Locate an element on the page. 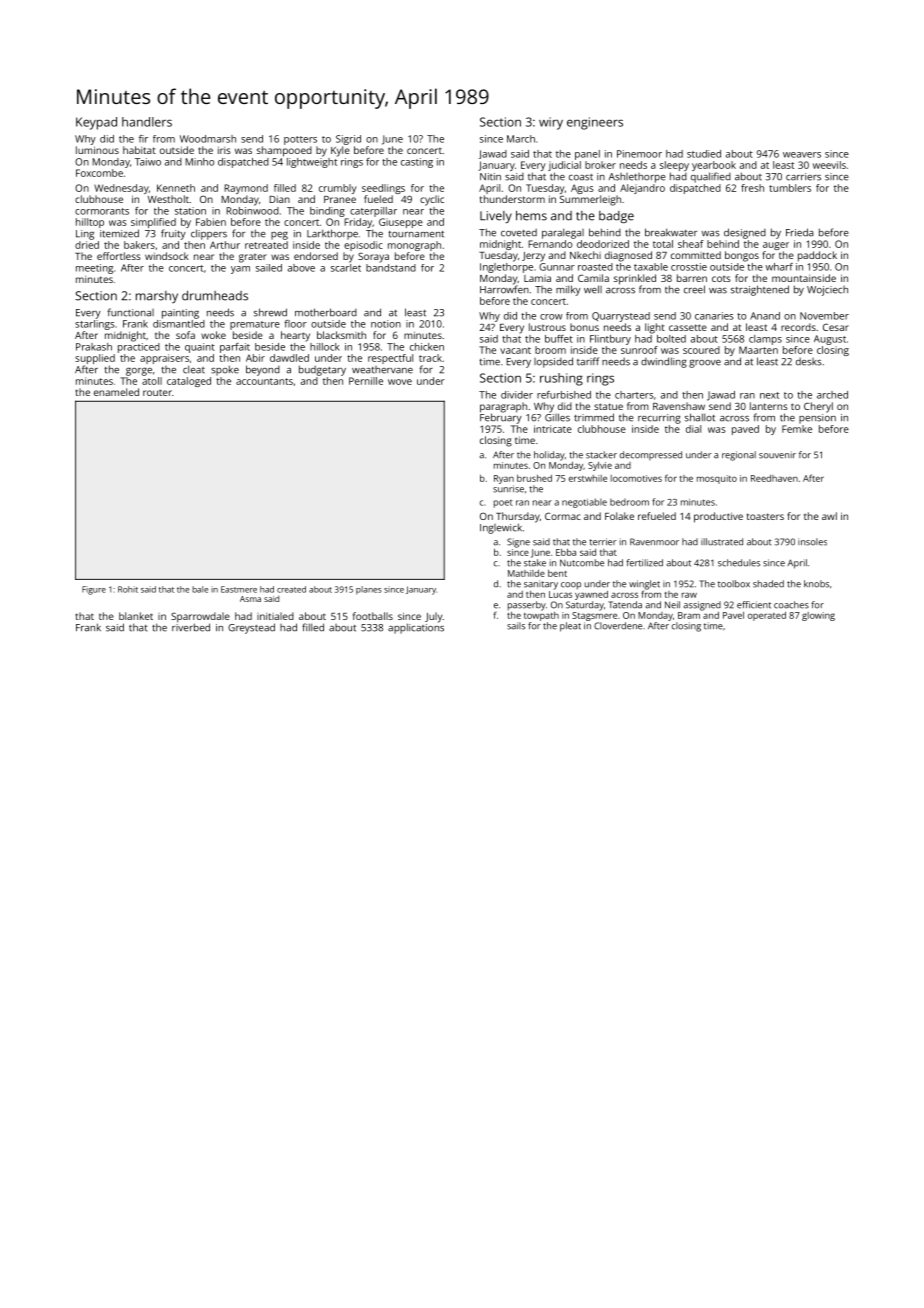 The height and width of the image is (1308, 924). paved is located at coordinates (745, 430).
